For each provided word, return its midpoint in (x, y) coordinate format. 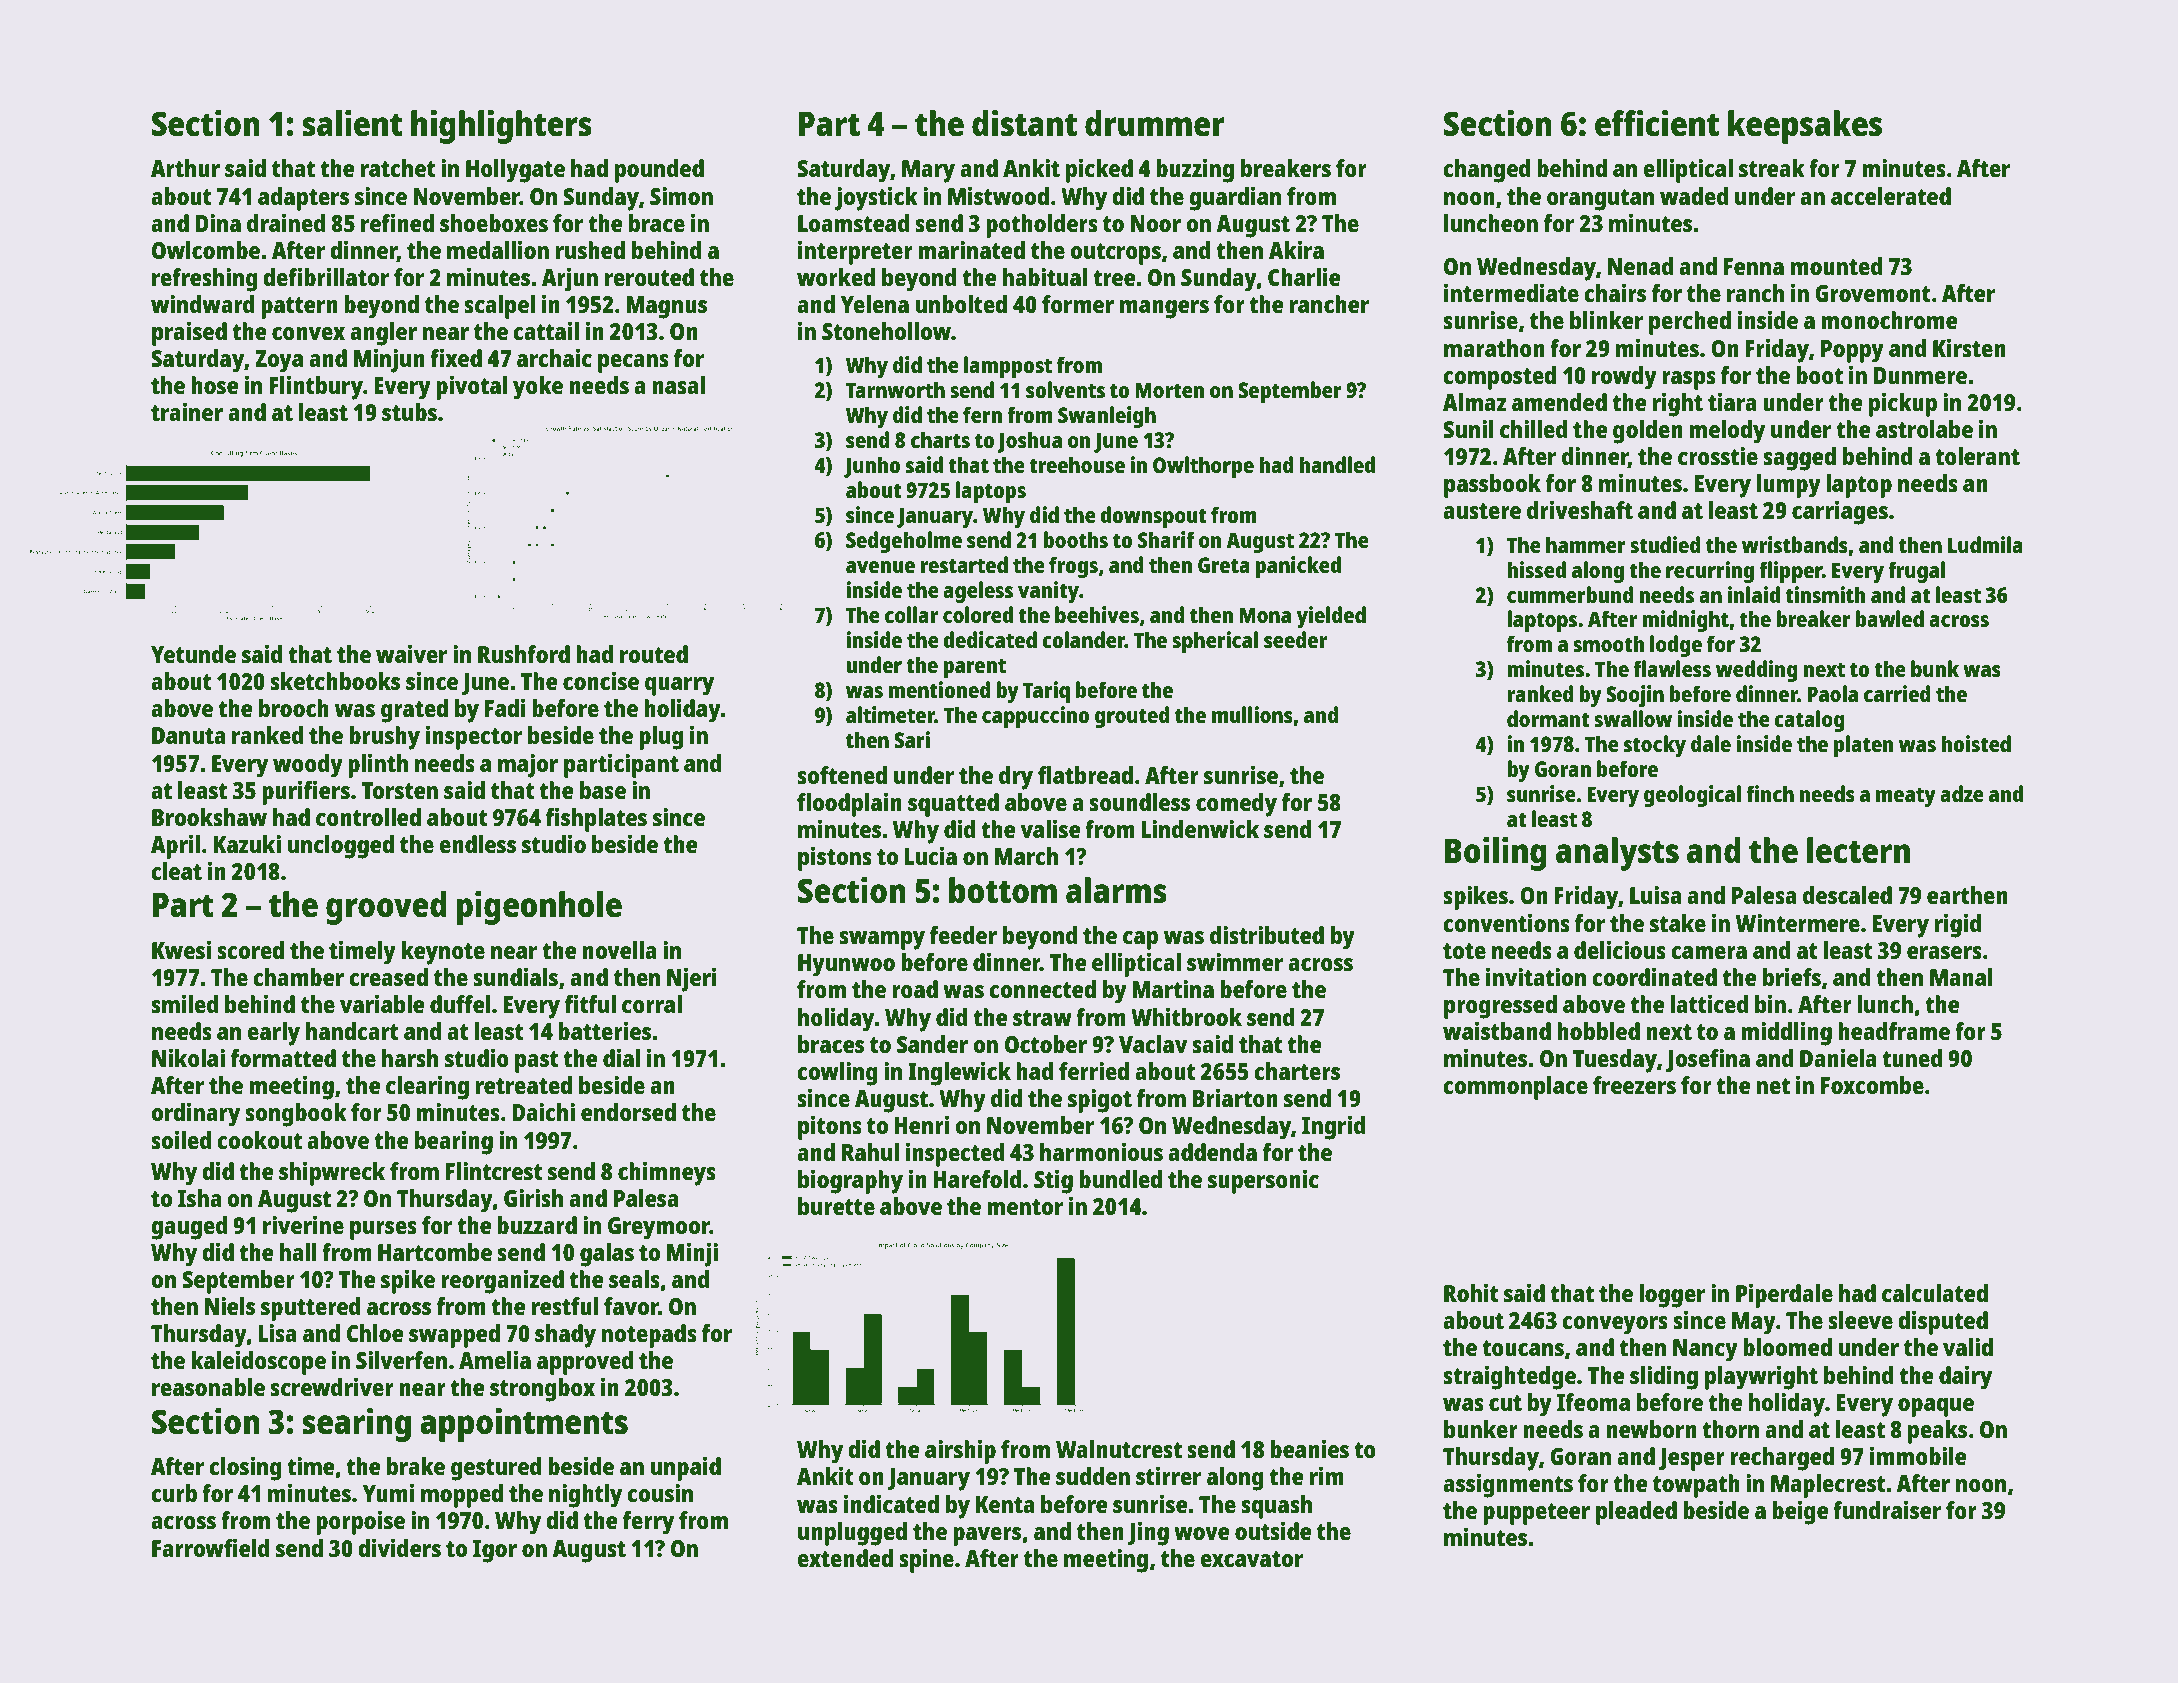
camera (1709, 952)
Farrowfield (210, 1547)
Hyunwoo (846, 965)
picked (1099, 170)
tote (1464, 951)
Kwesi (181, 950)
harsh (410, 1058)
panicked (1298, 567)
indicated (891, 1504)
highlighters (501, 126)
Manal (1961, 977)
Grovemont (1873, 293)
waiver (411, 653)
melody (1727, 432)
